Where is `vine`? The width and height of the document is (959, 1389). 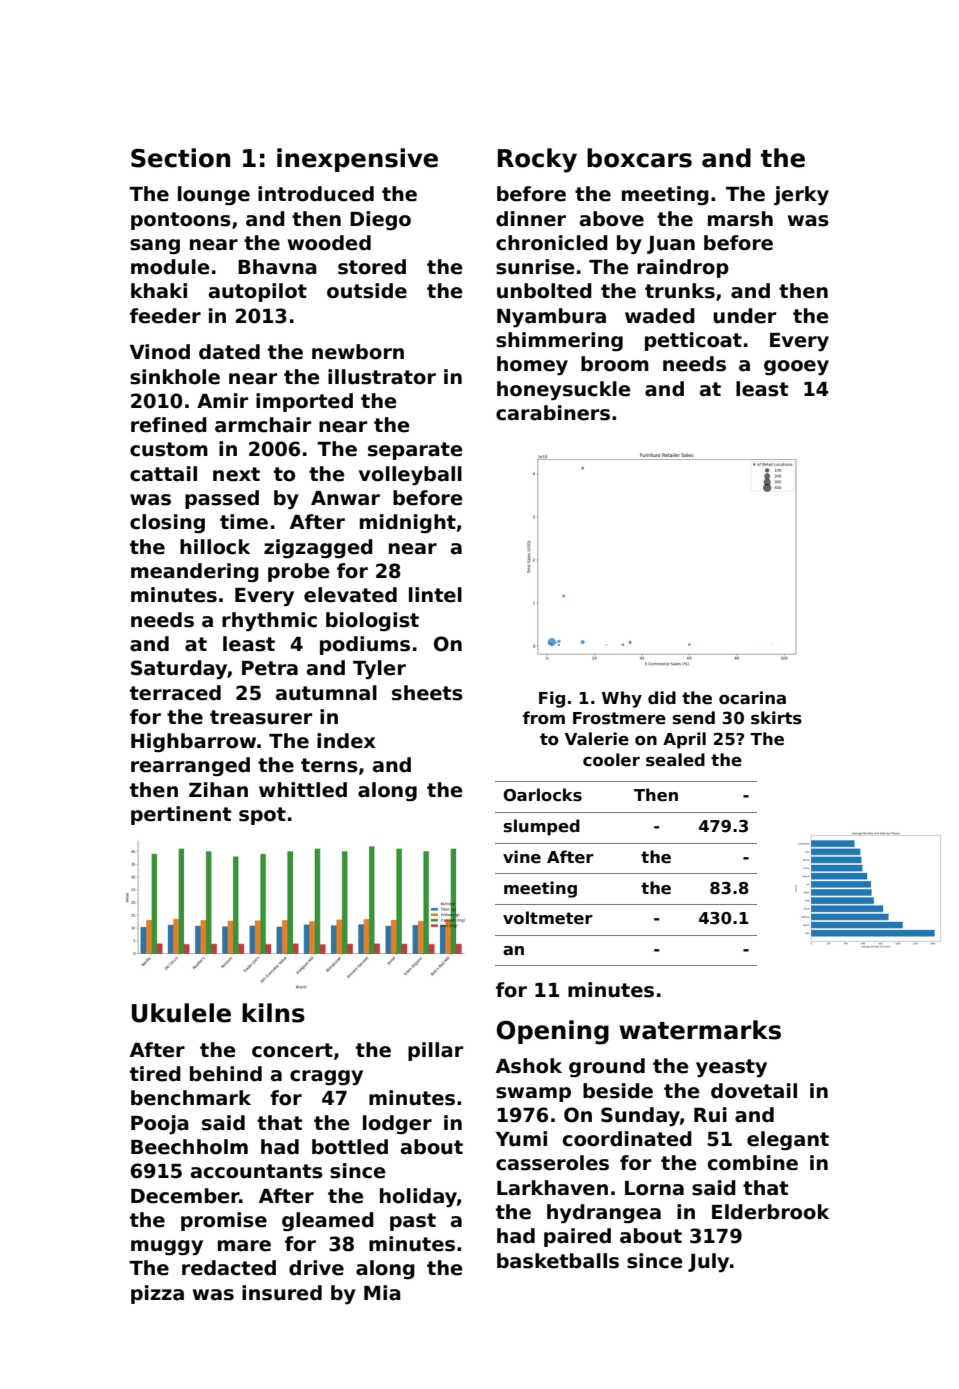
vine is located at coordinates (522, 857).
